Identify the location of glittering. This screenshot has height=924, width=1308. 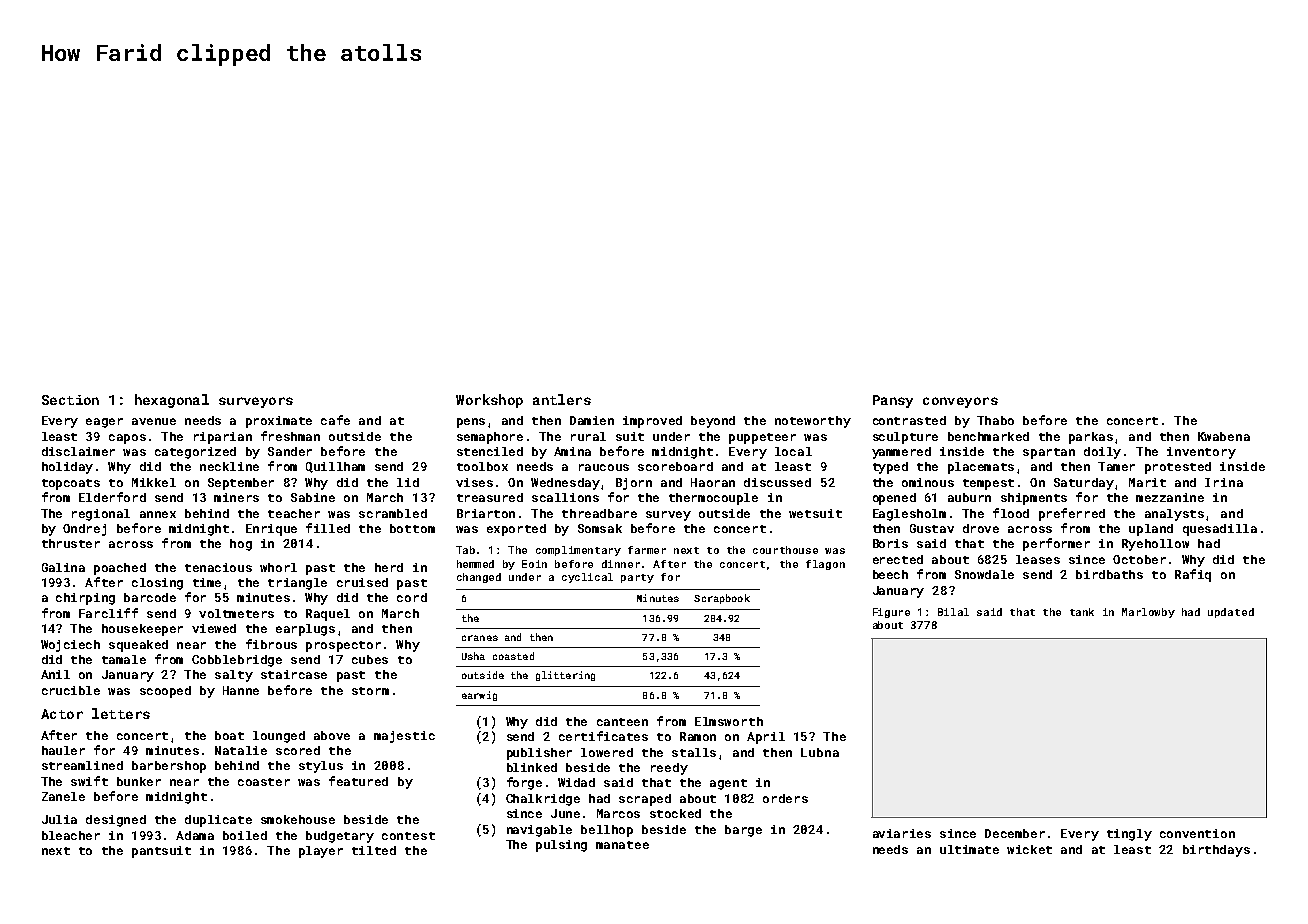
(565, 676).
